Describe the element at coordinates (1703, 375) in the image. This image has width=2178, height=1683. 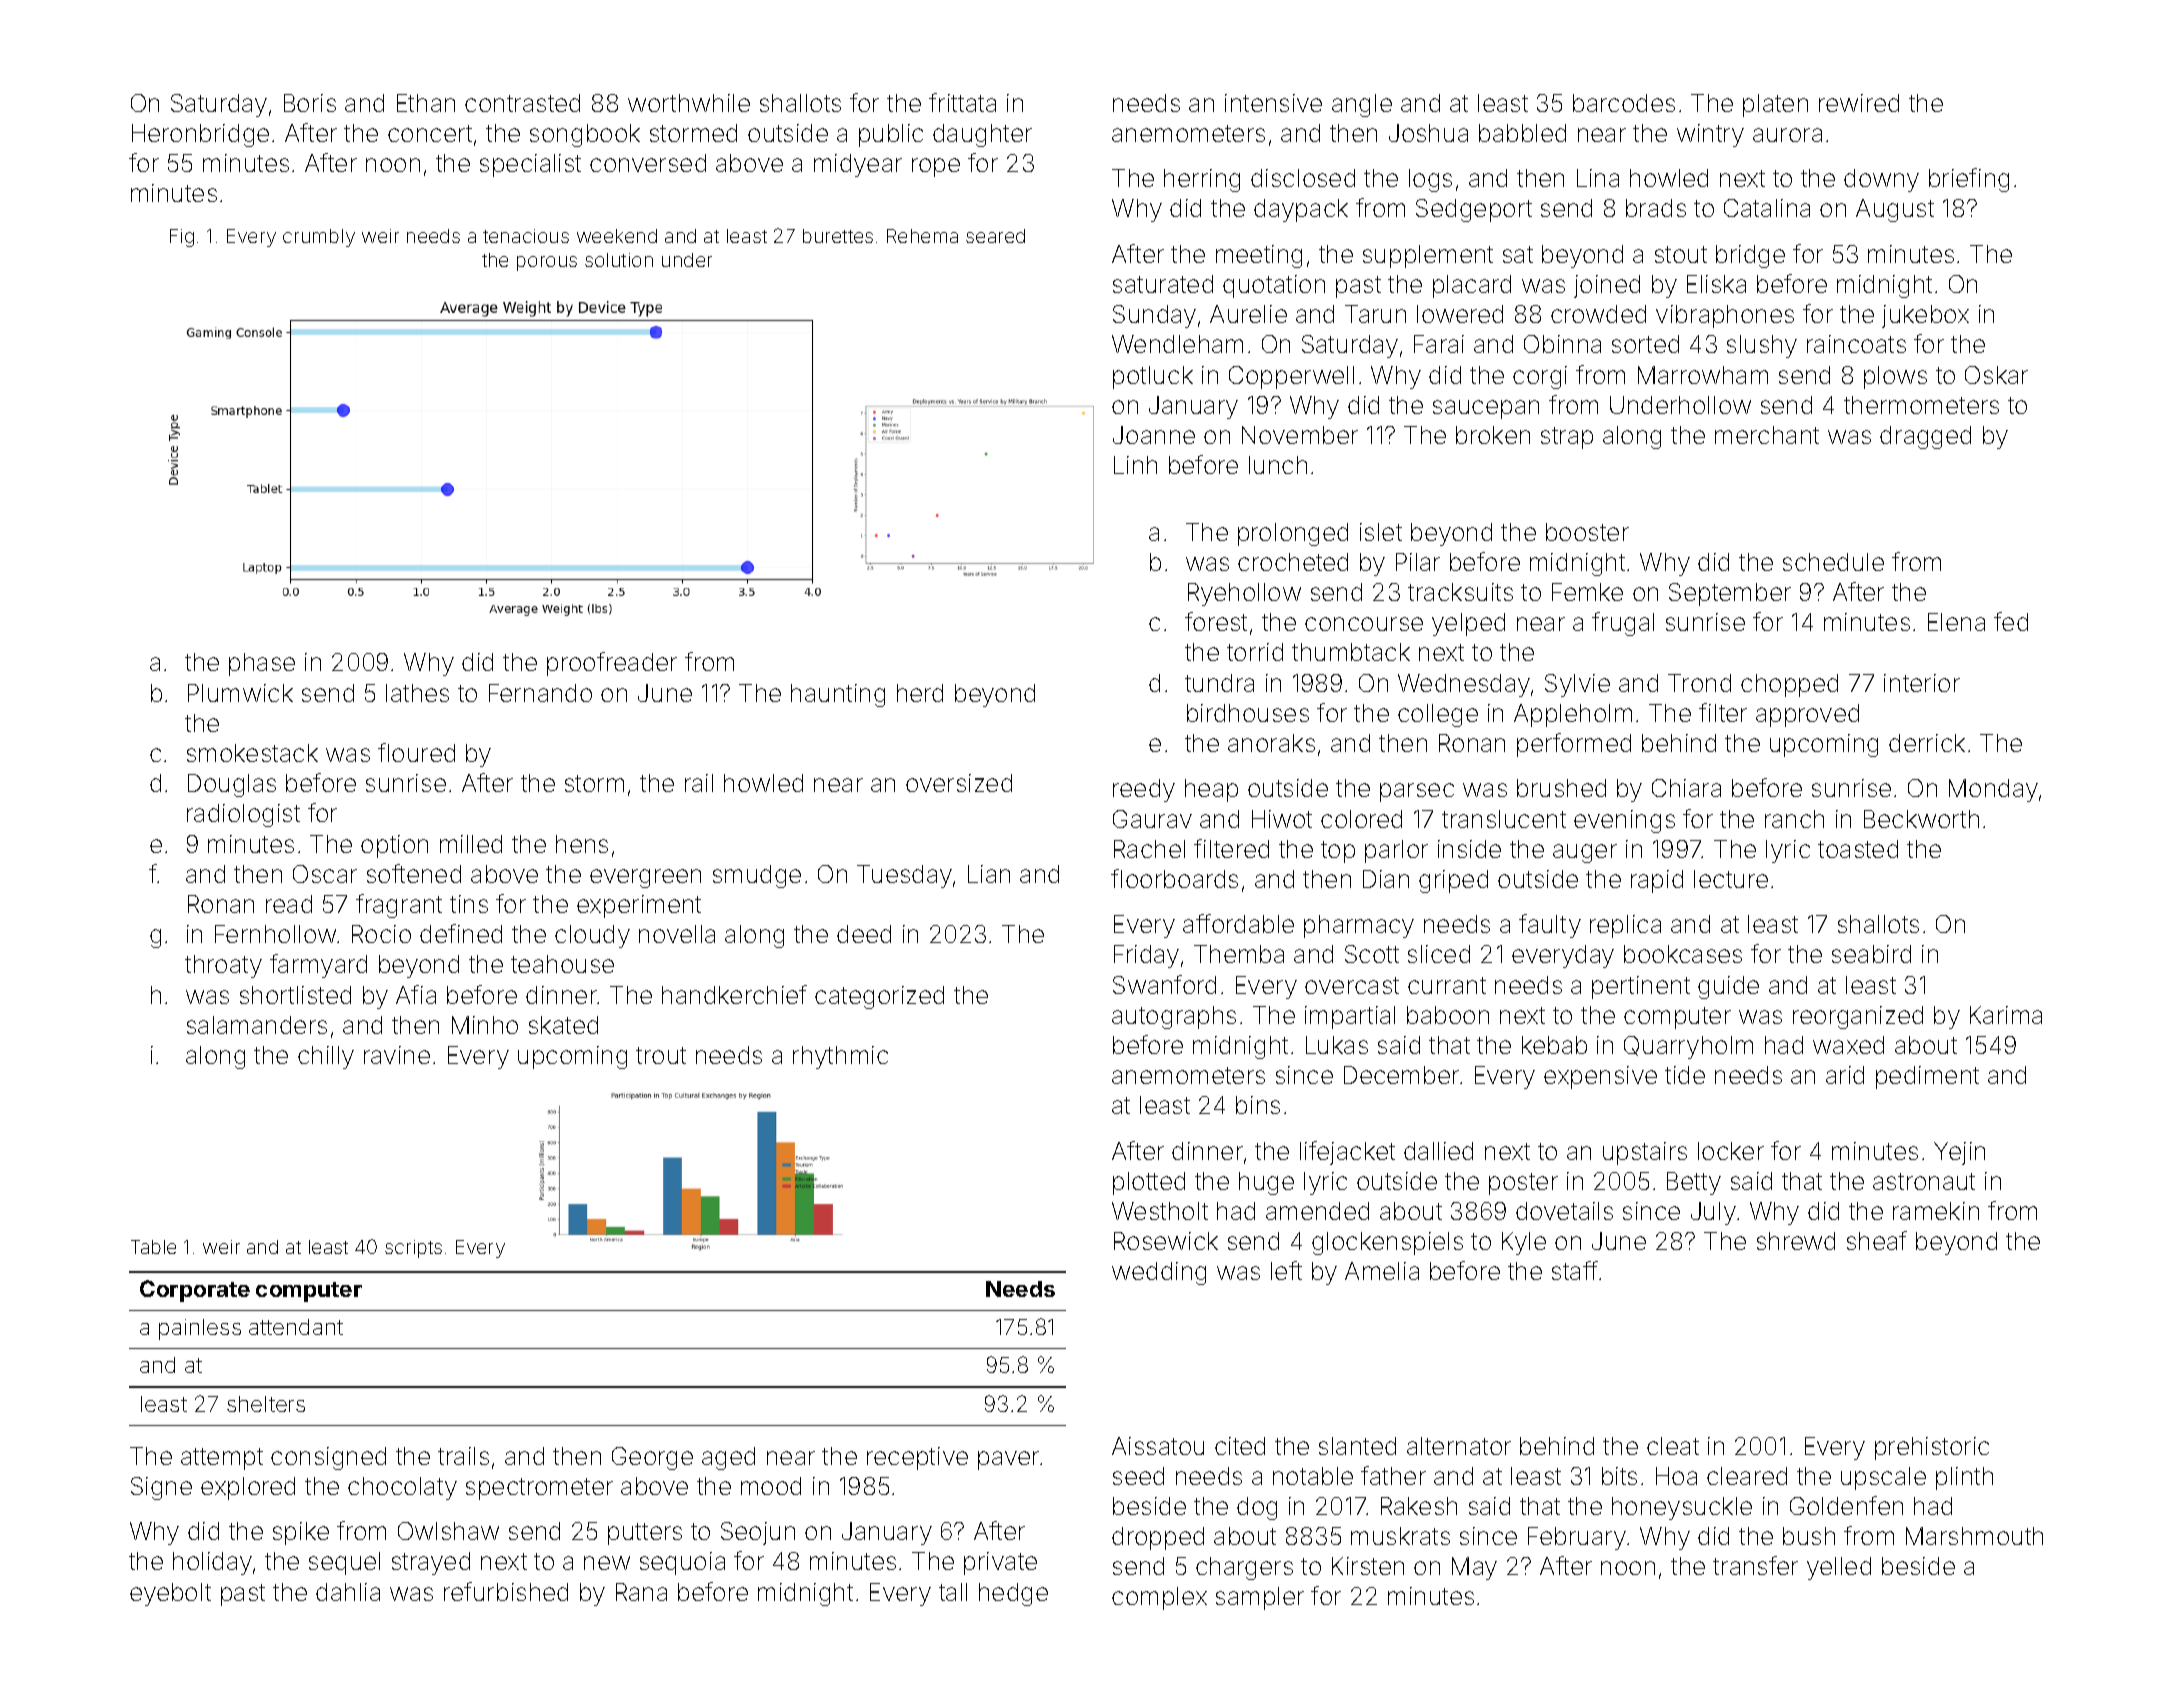
I see `Marrowham` at that location.
